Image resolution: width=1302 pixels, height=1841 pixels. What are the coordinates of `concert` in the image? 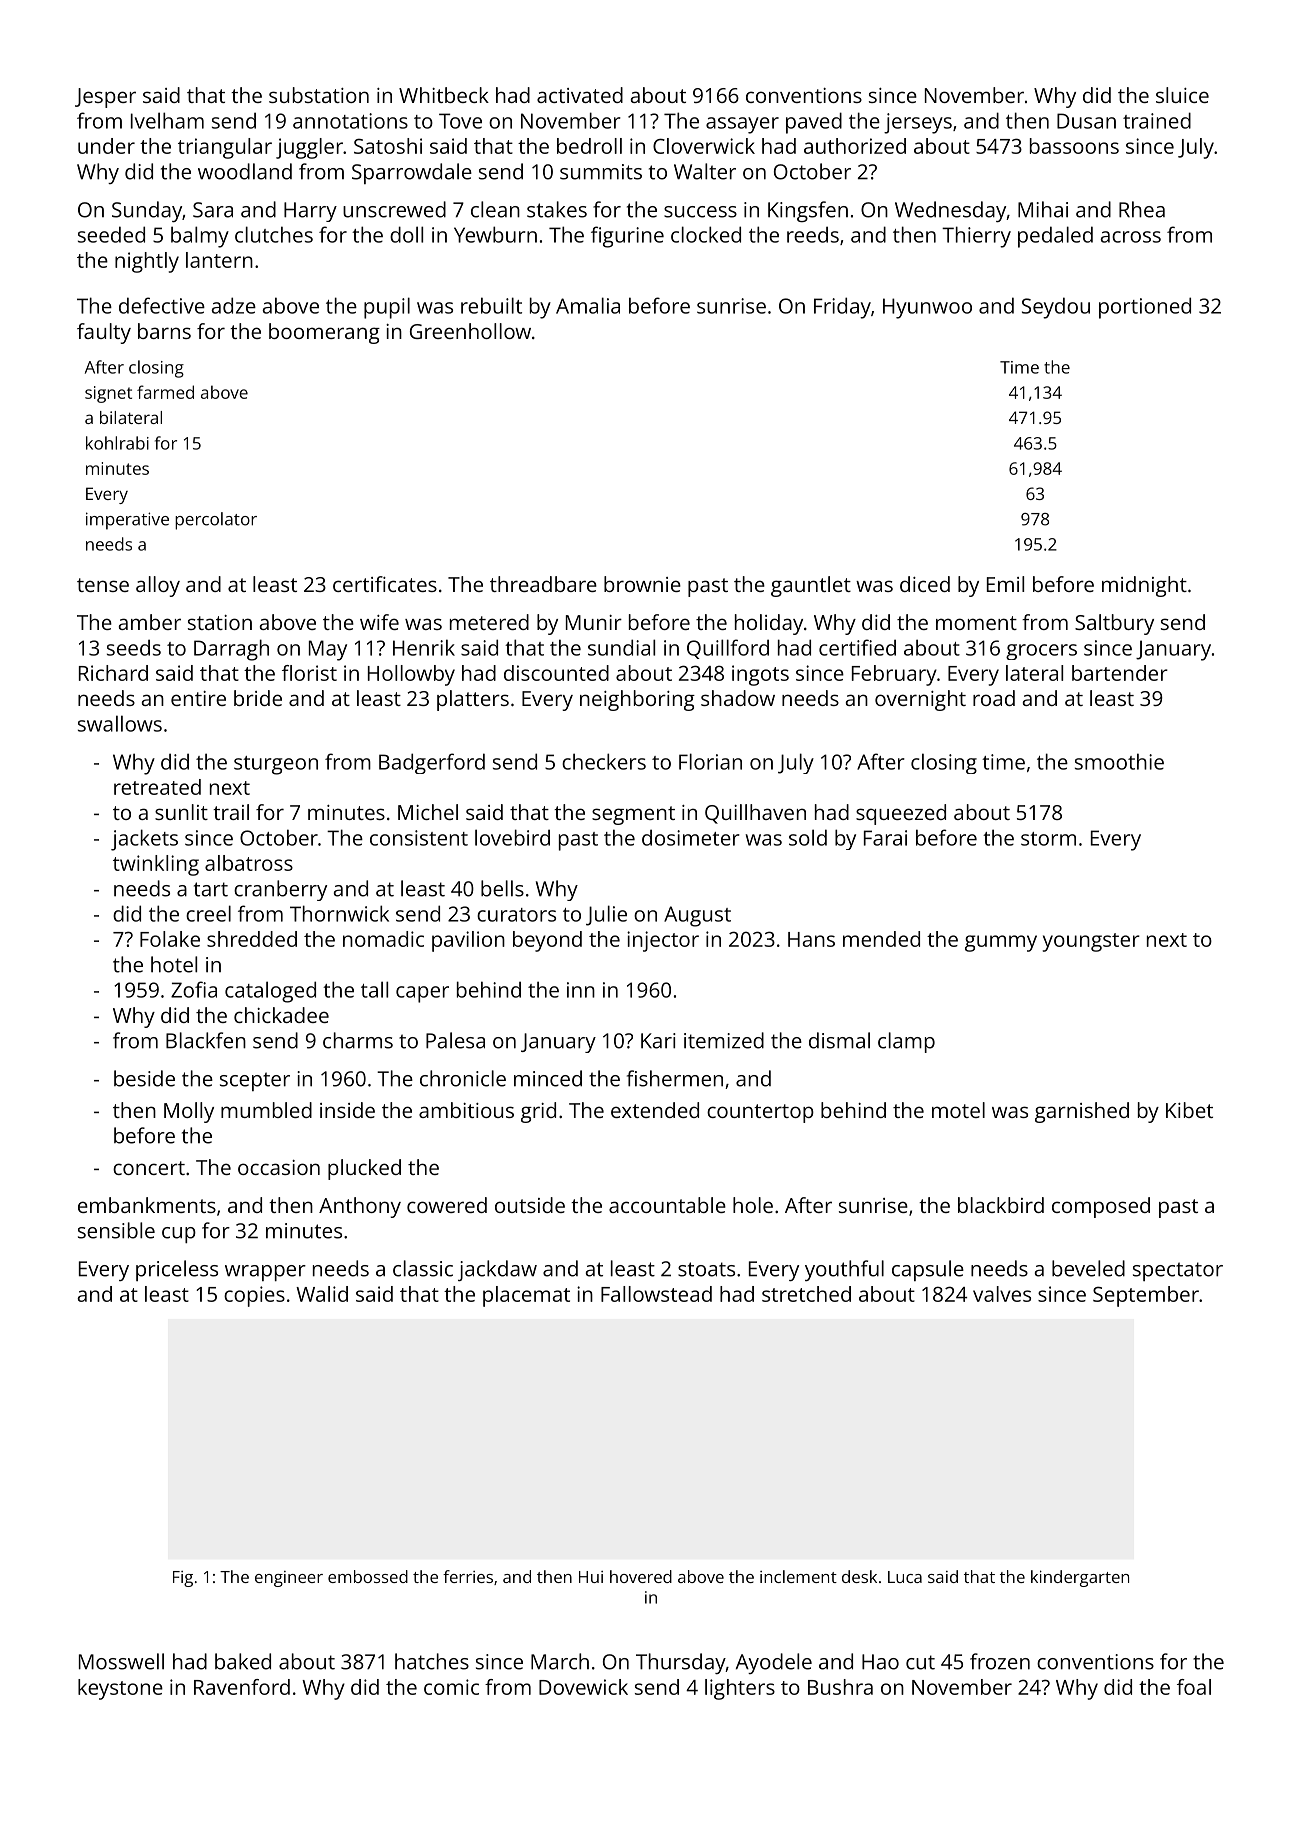 It's located at (149, 1168).
